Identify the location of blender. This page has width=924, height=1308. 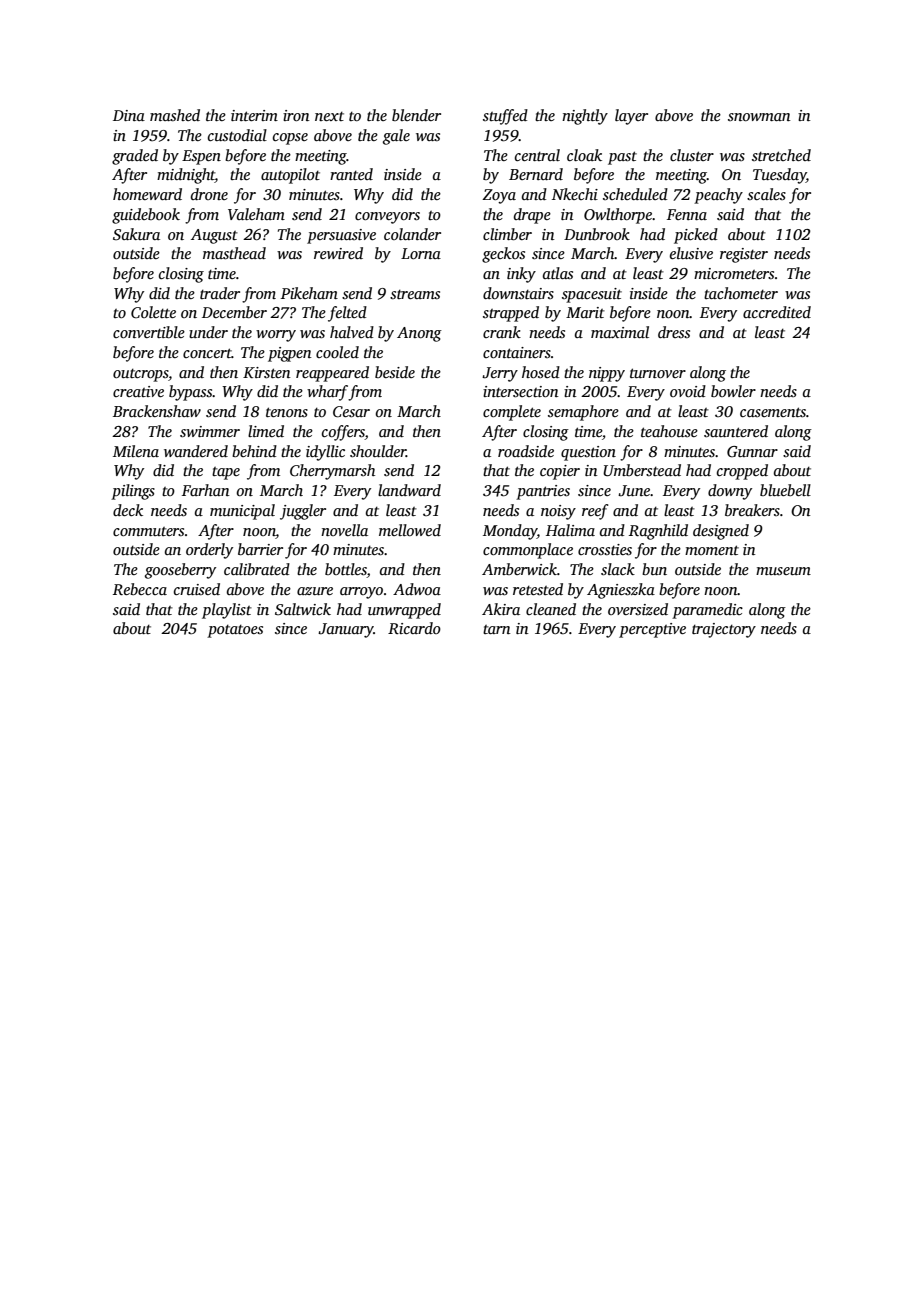
(416, 115).
